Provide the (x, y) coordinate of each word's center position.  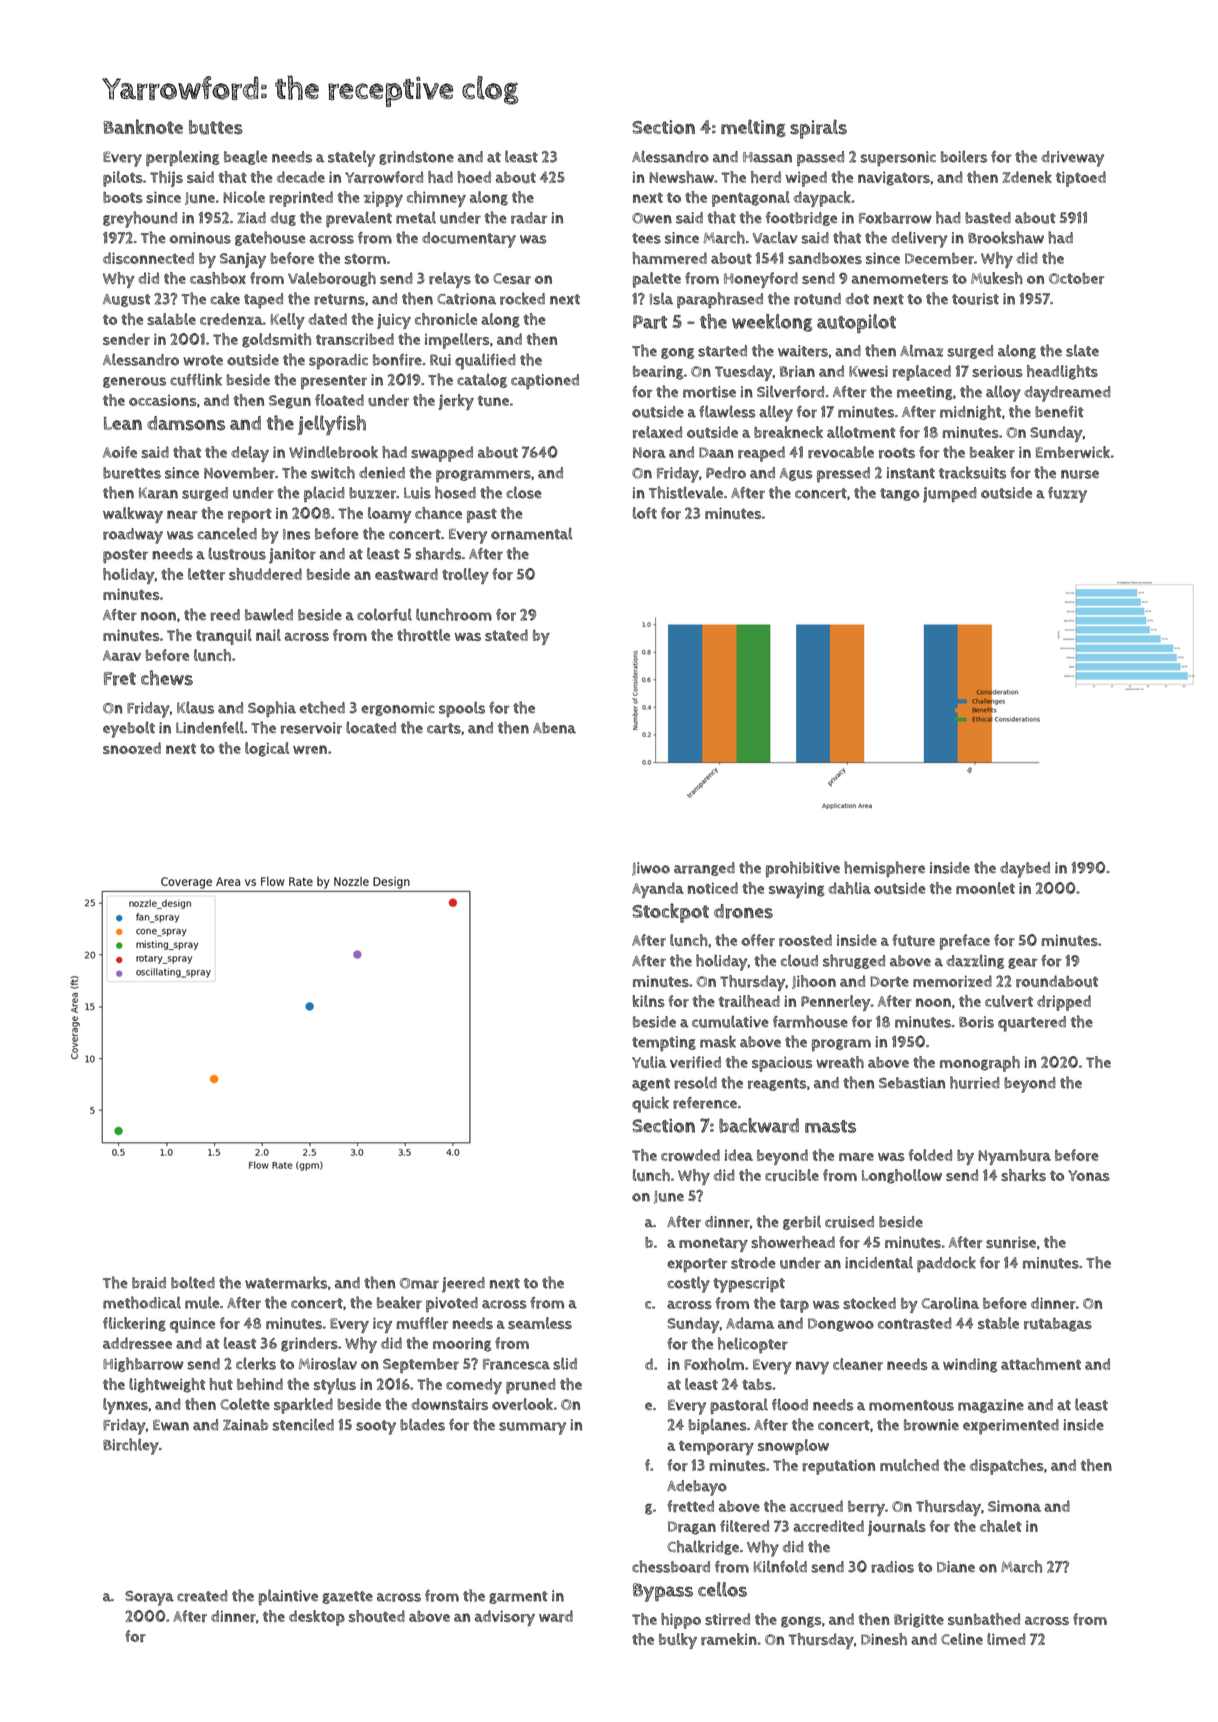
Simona (1014, 1506)
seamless (540, 1323)
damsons (186, 423)
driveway (1072, 159)
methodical (142, 1302)
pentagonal (751, 199)
